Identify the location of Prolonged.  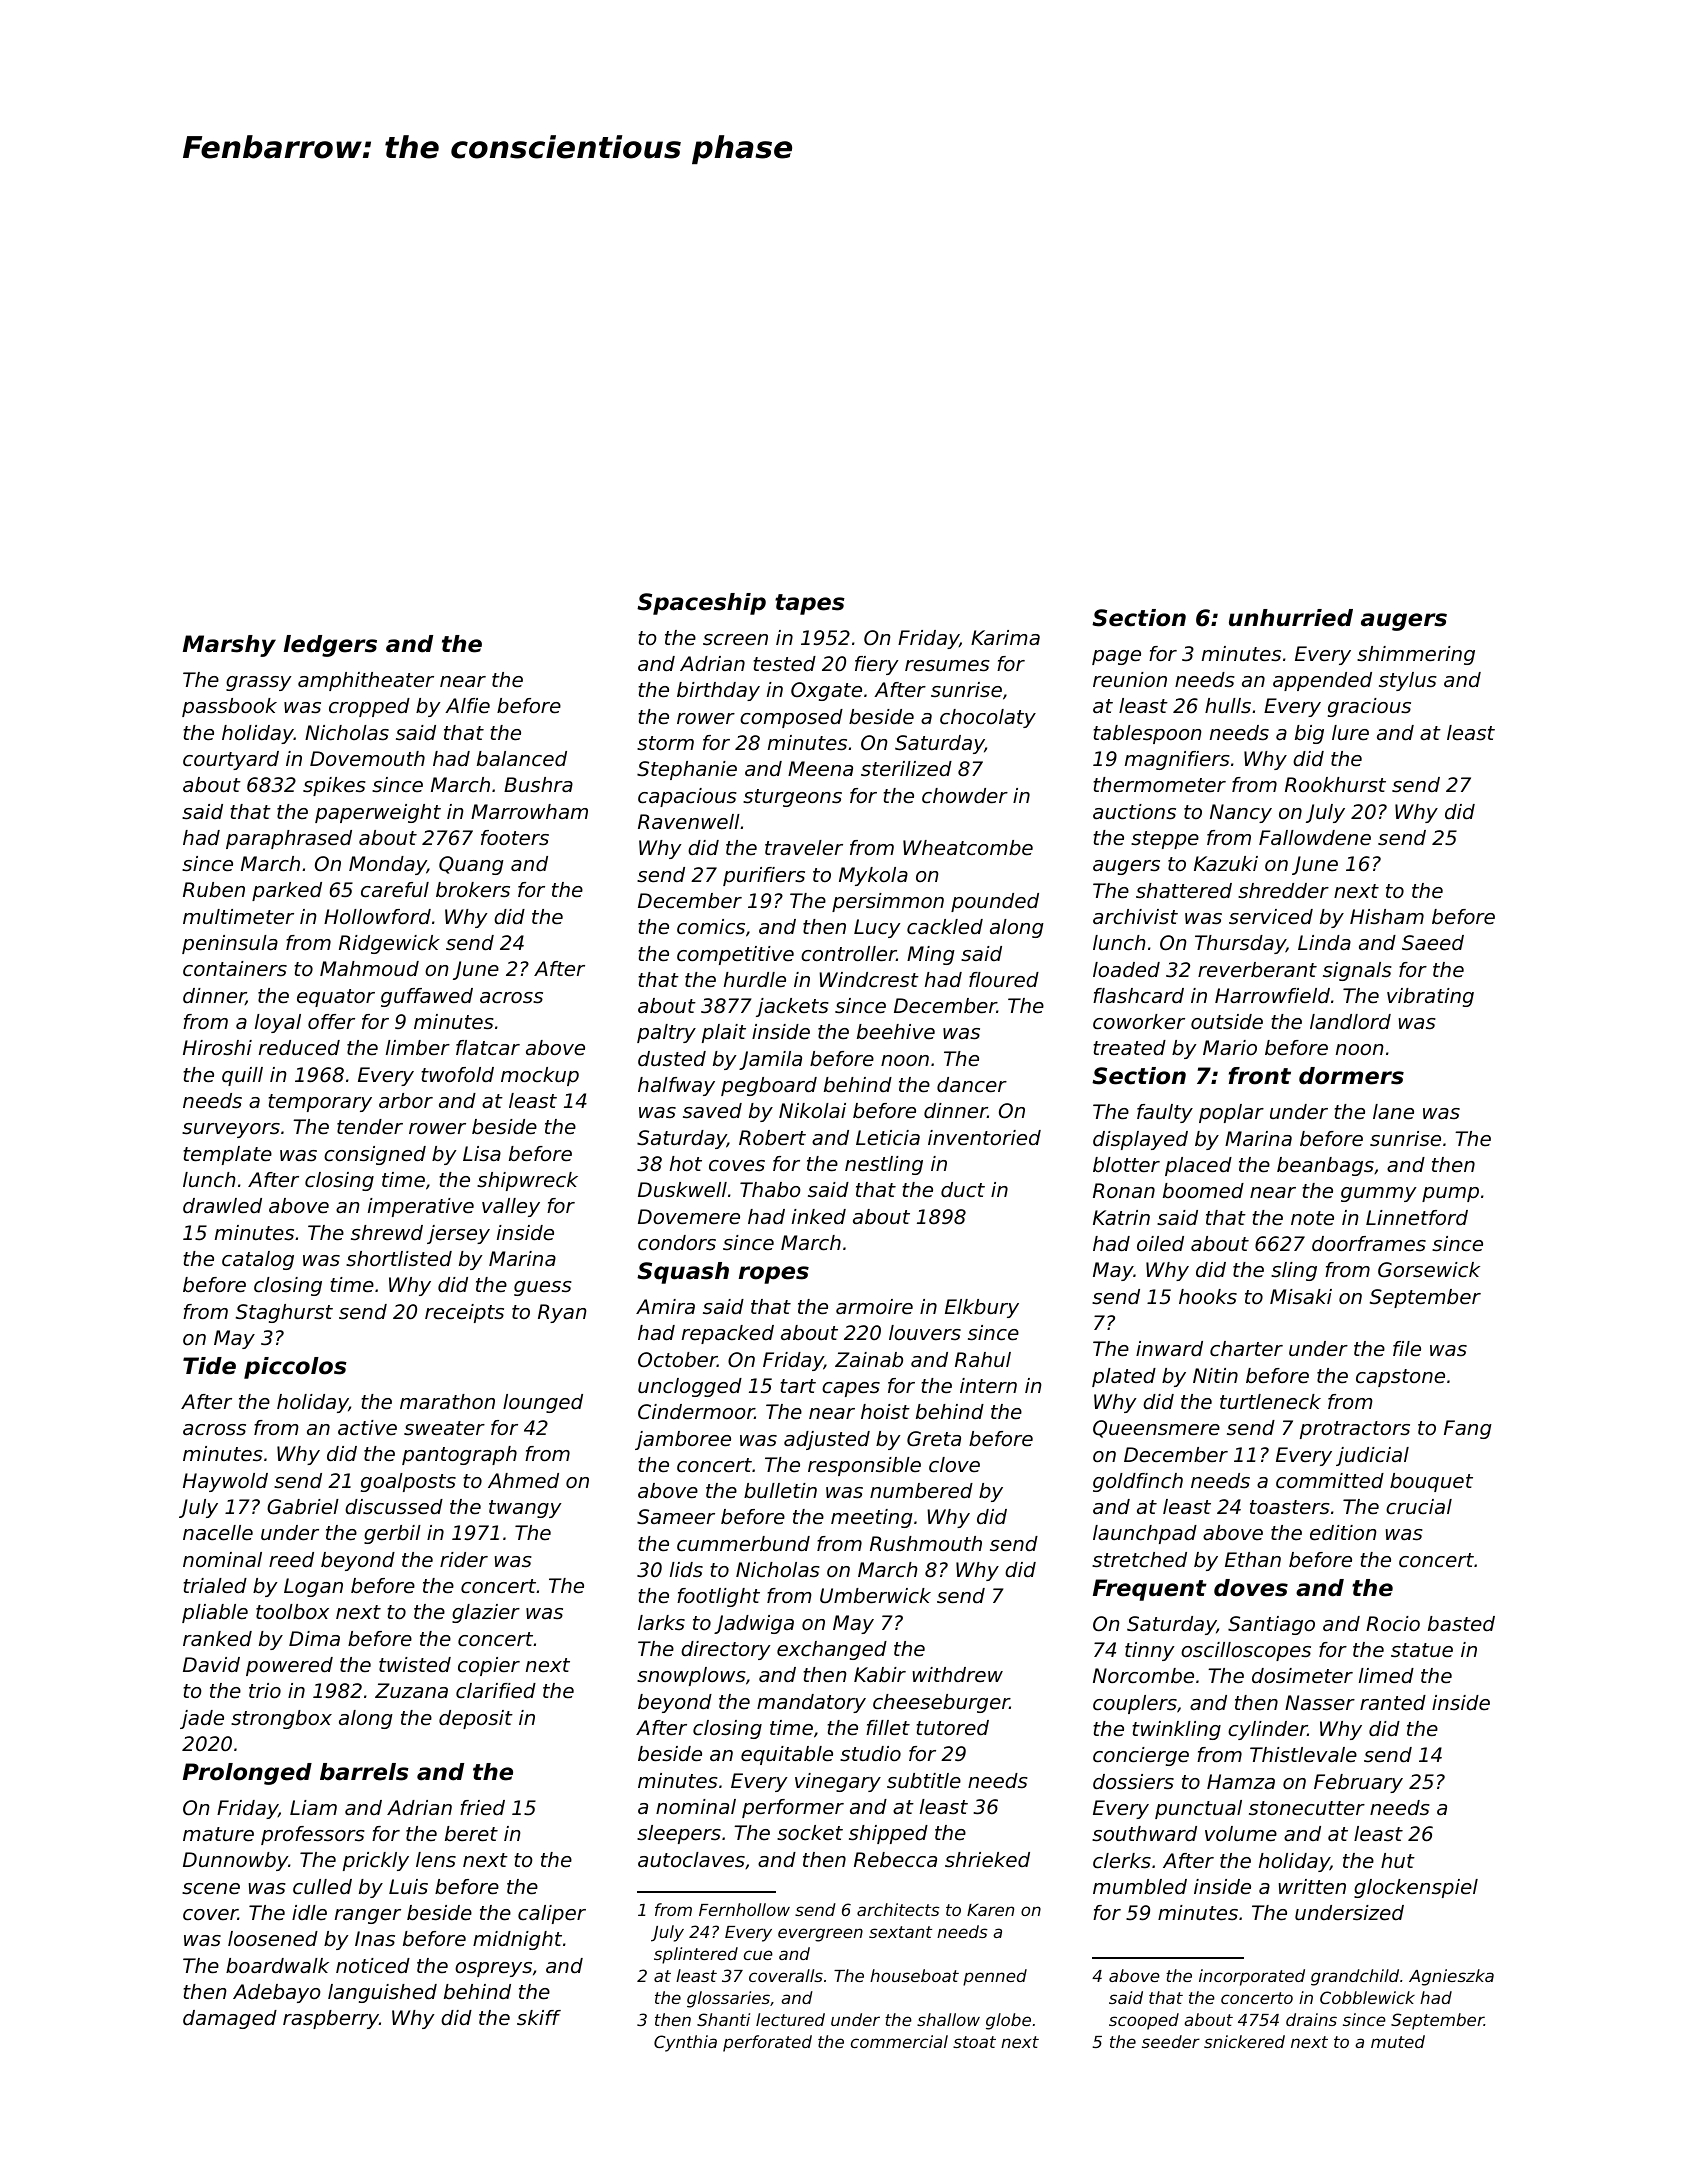
(247, 1774).
